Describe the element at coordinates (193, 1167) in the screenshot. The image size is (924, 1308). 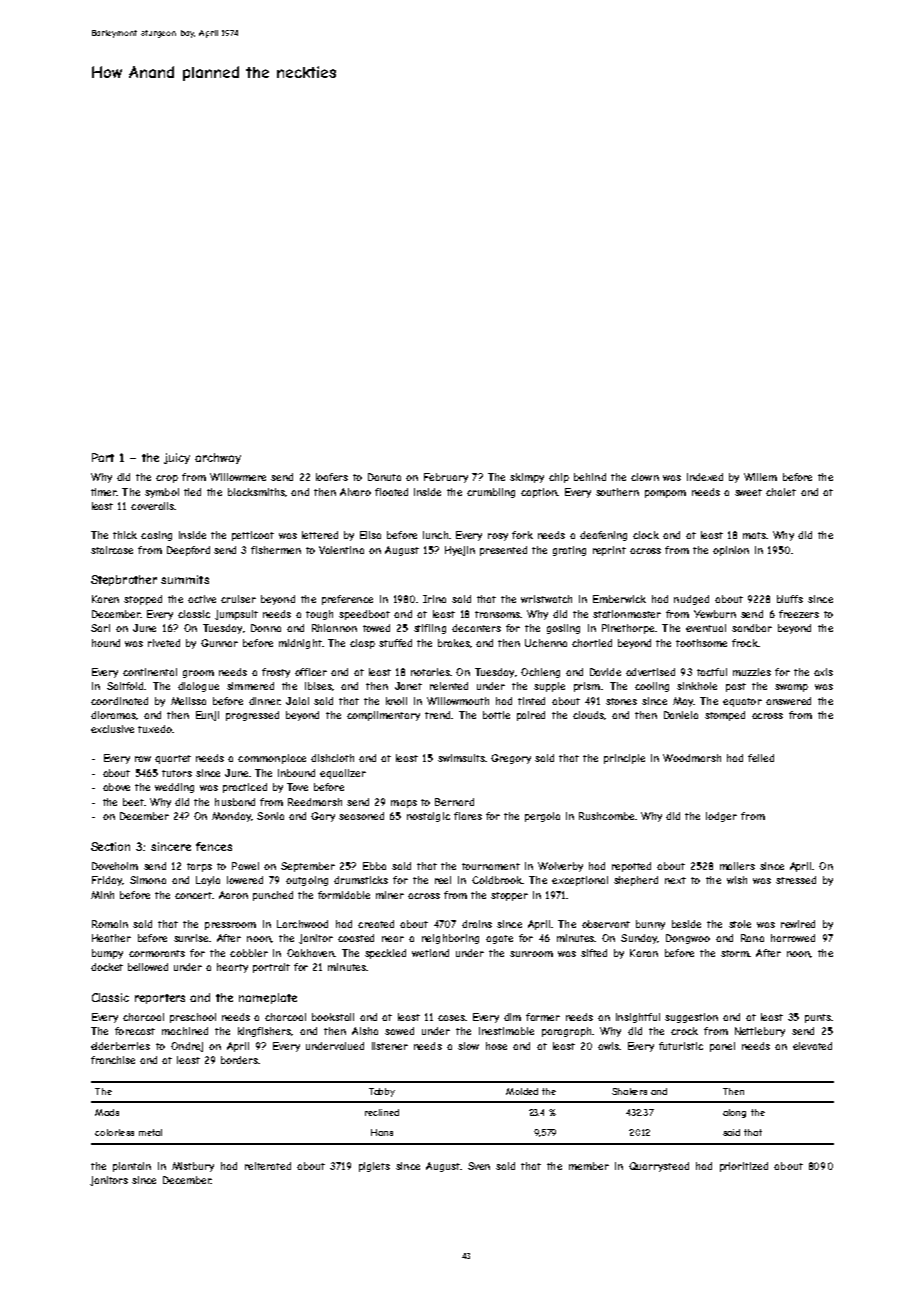
I see `Mistbury` at that location.
